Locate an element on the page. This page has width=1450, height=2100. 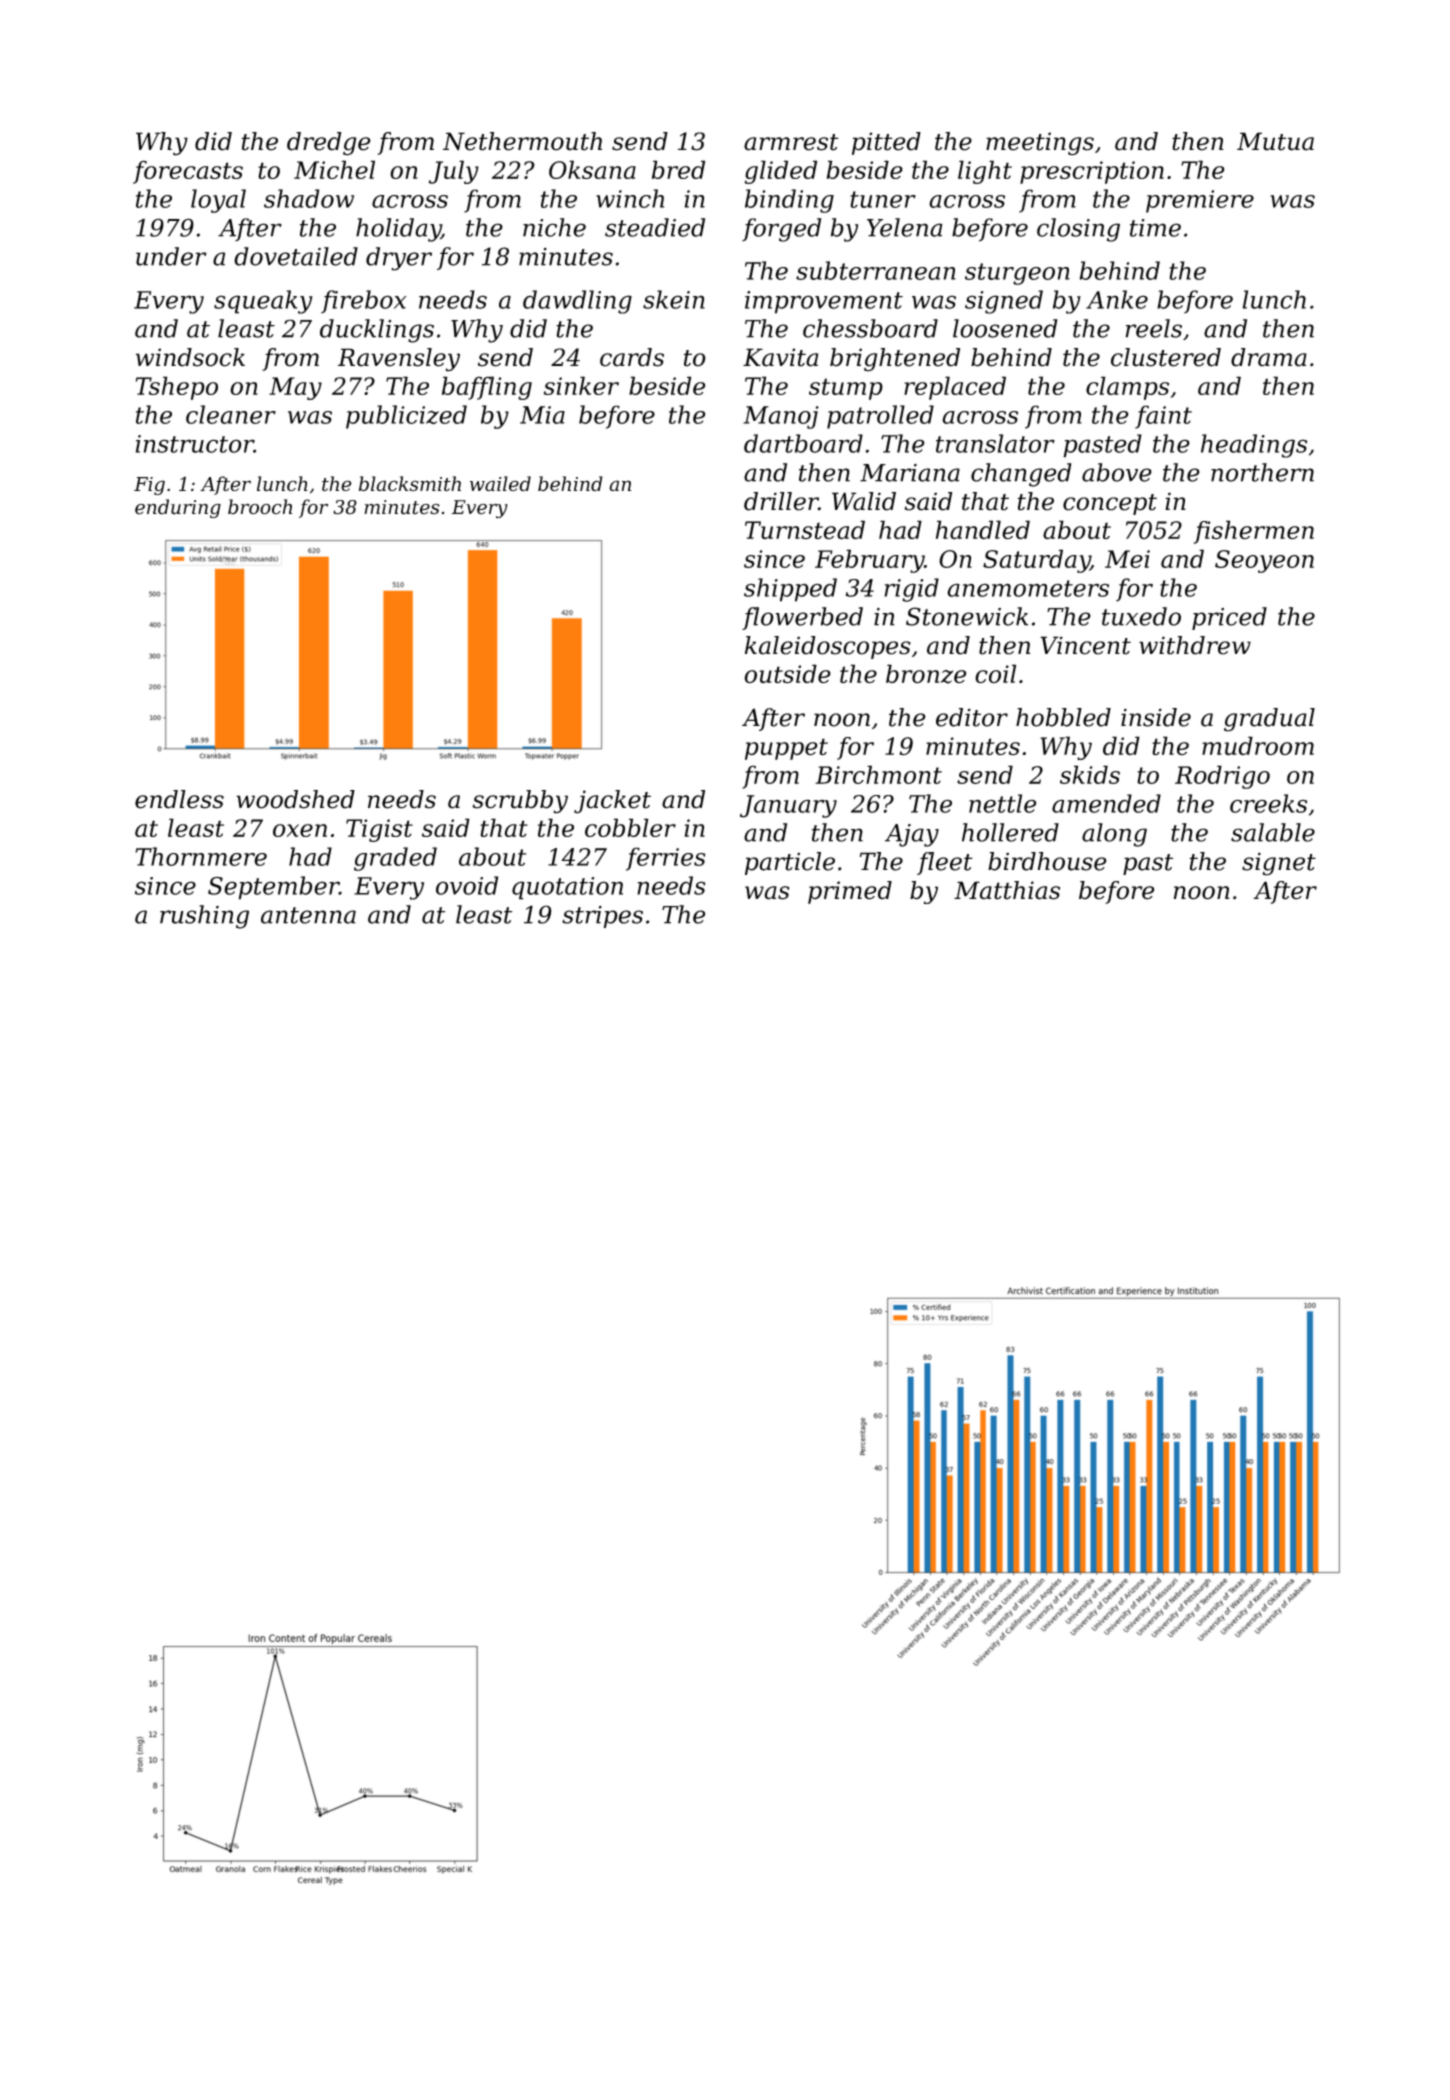
shipped is located at coordinates (790, 590).
